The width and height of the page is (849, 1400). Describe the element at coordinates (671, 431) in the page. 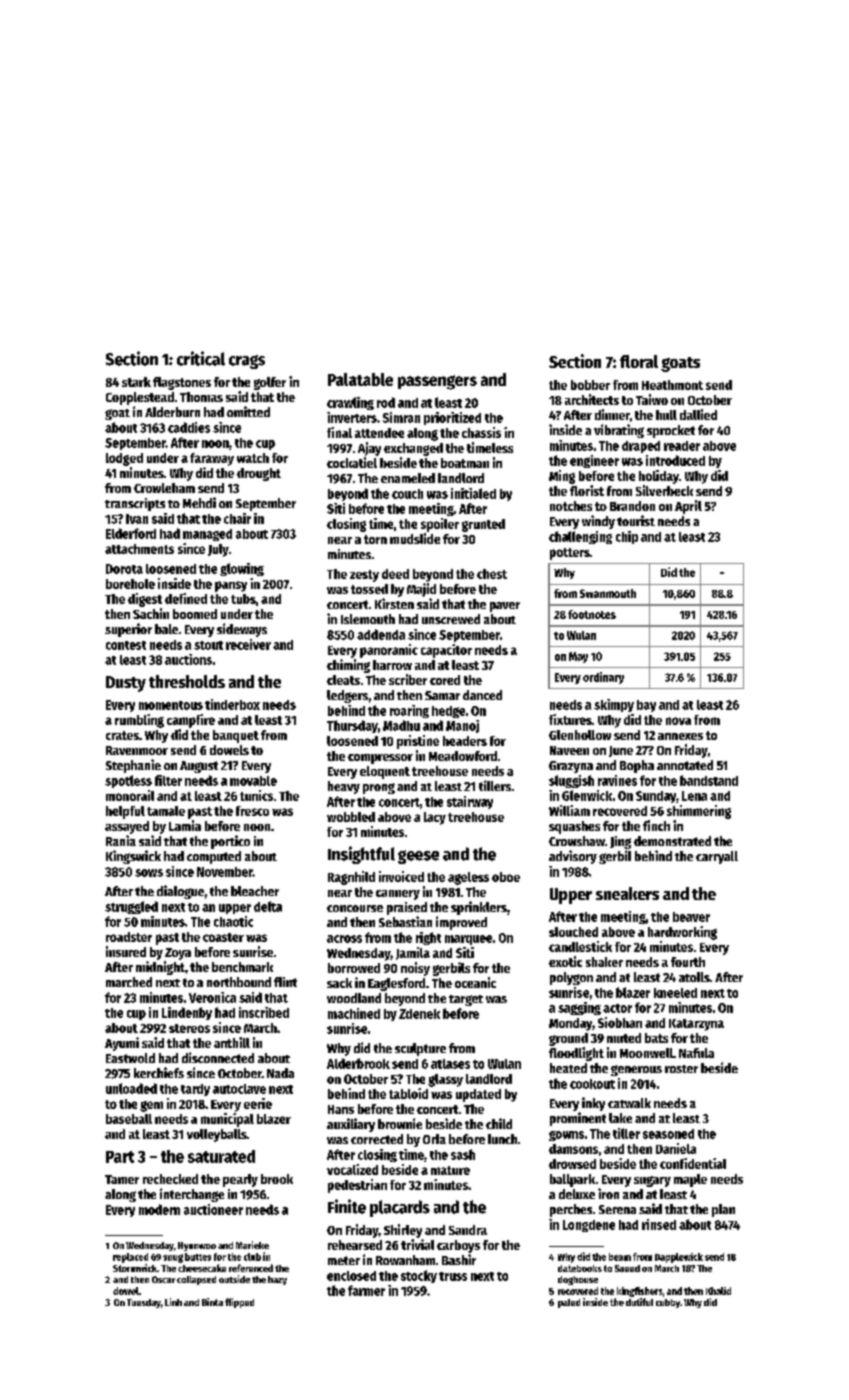

I see `sprocket` at that location.
